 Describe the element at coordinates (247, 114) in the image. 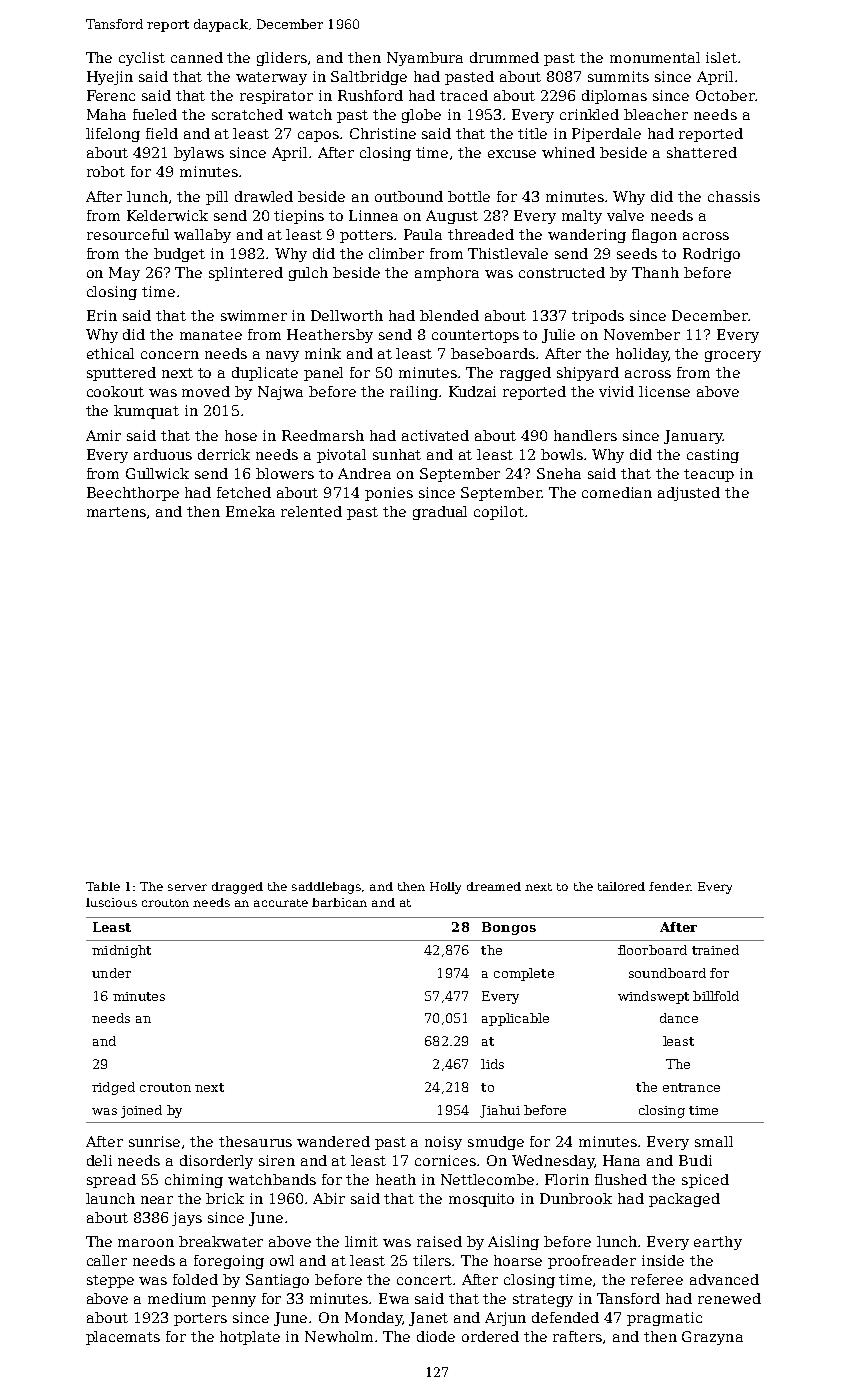

I see `scratched` at that location.
